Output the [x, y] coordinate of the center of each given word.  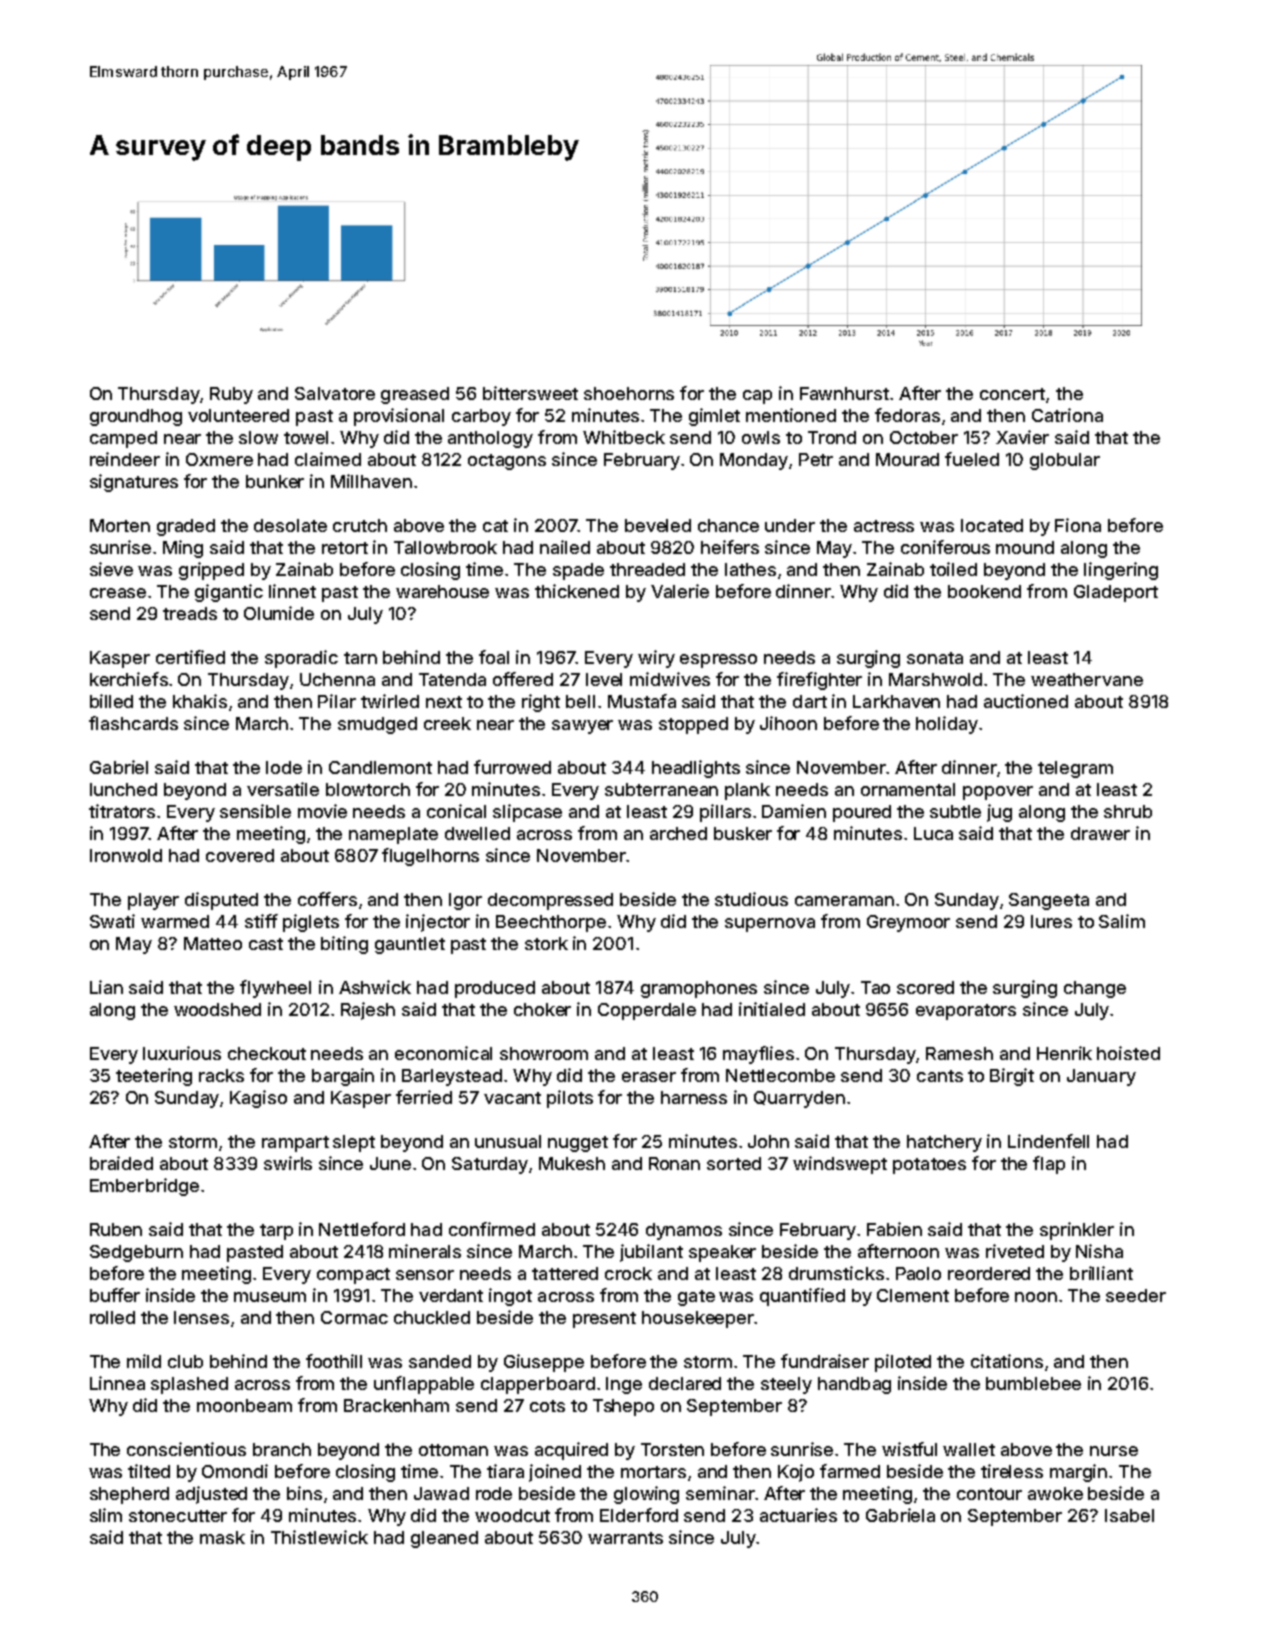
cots [547, 1406]
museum [270, 1297]
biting [344, 945]
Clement [913, 1295]
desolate [290, 525]
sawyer [582, 727]
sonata [935, 658]
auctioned [1026, 701]
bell [580, 701]
